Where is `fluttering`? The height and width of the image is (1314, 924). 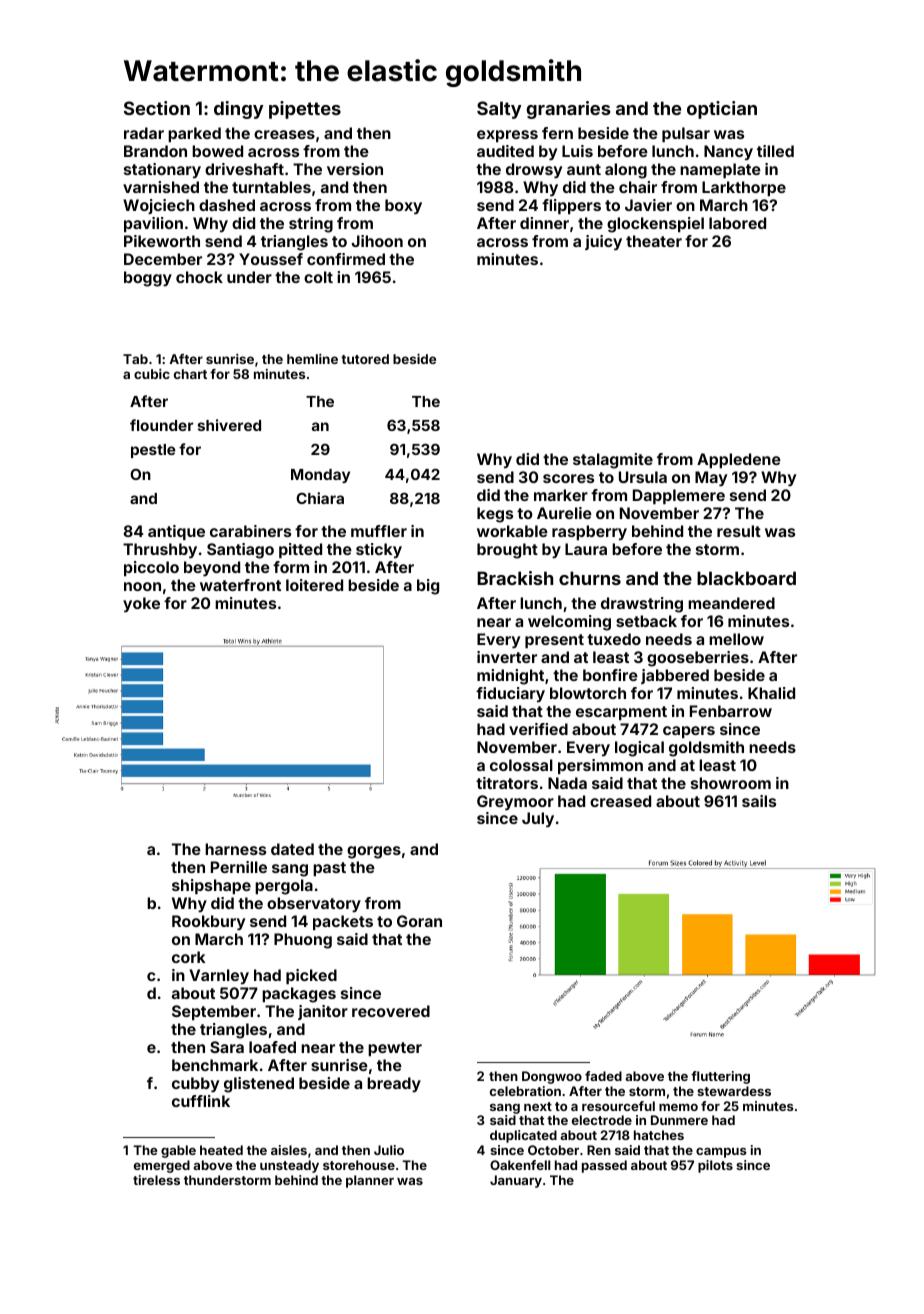
fluttering is located at coordinates (720, 1077).
